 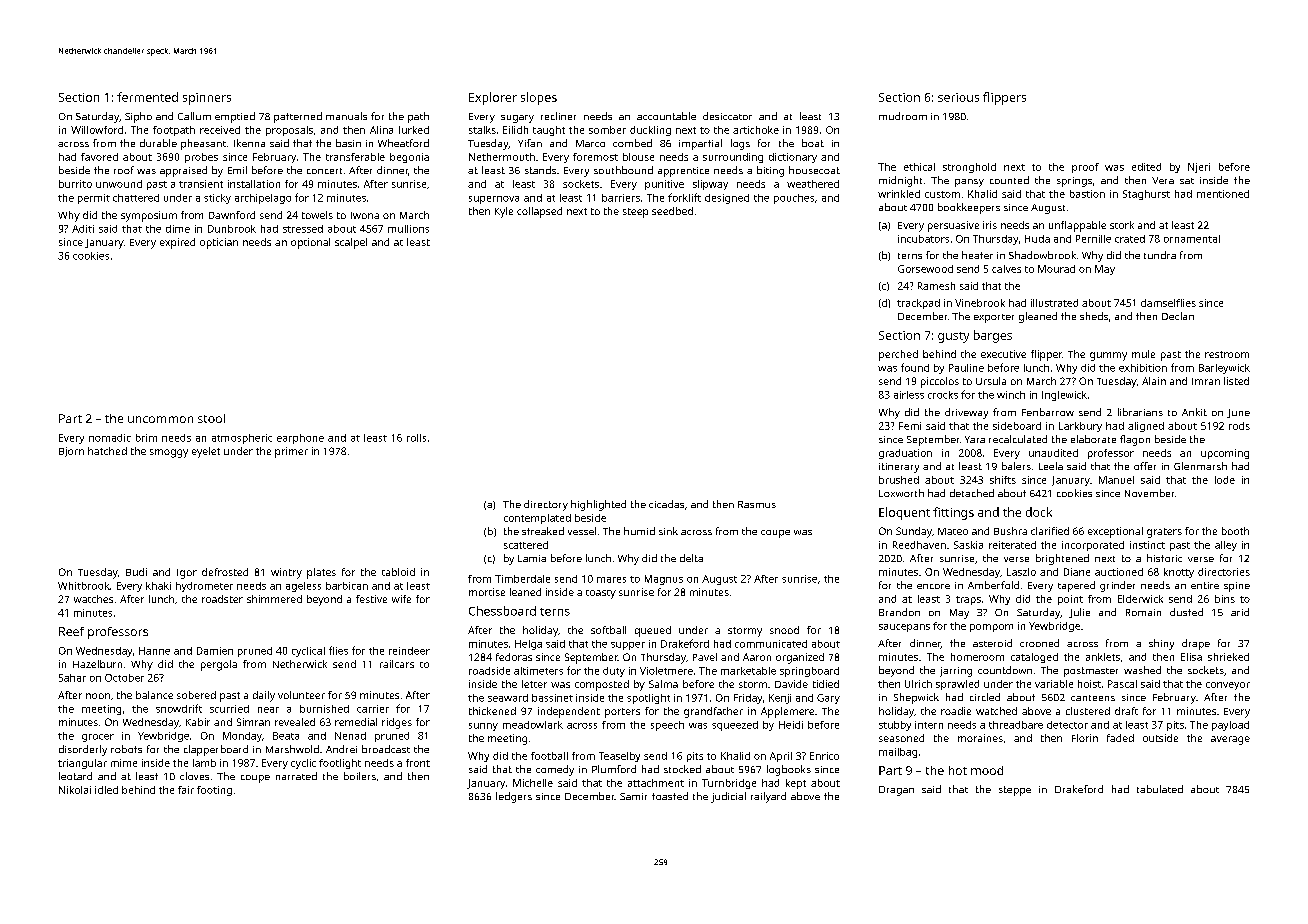 I want to click on perched, so click(x=898, y=355).
